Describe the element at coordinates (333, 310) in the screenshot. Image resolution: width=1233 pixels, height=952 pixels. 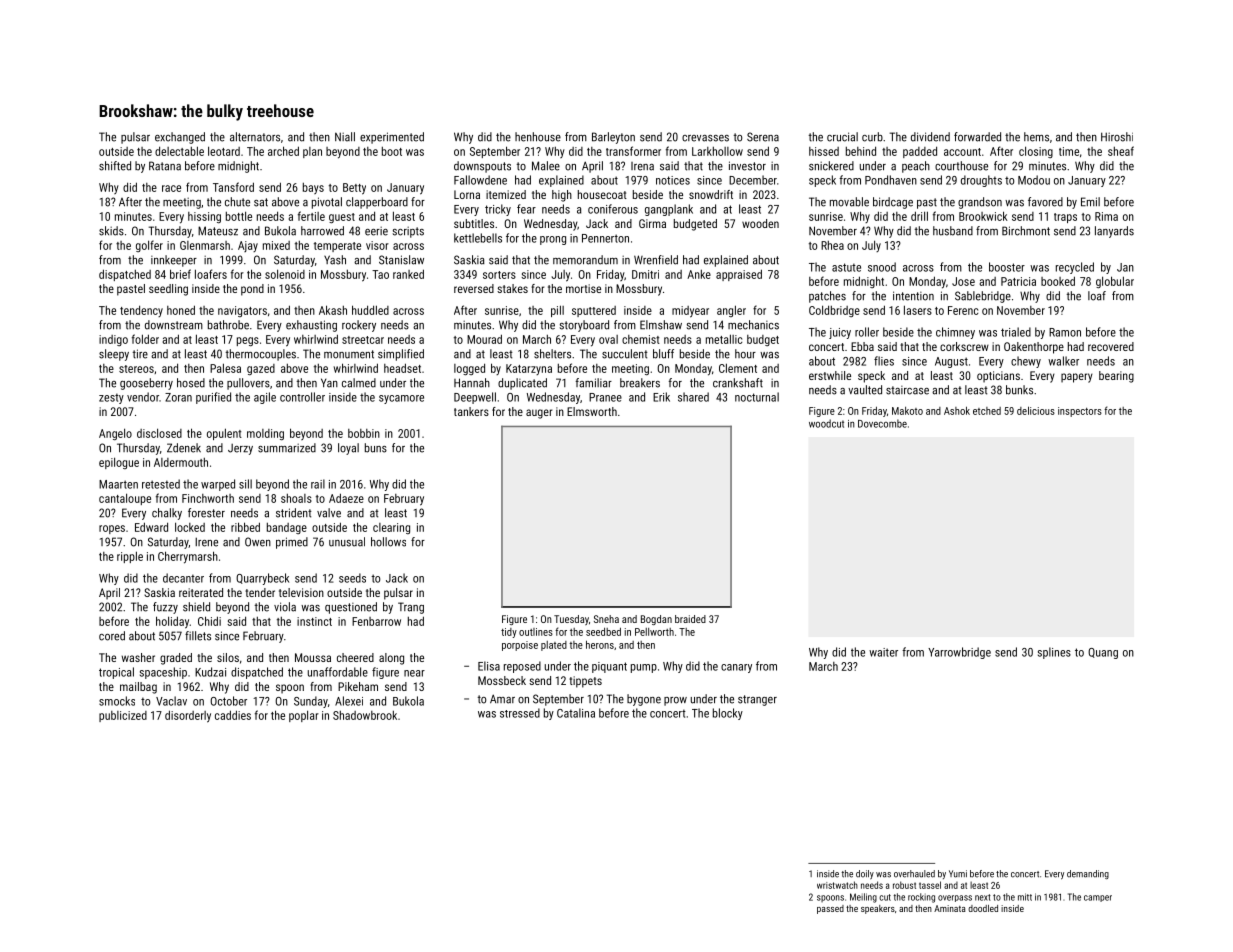
I see `Akash` at that location.
